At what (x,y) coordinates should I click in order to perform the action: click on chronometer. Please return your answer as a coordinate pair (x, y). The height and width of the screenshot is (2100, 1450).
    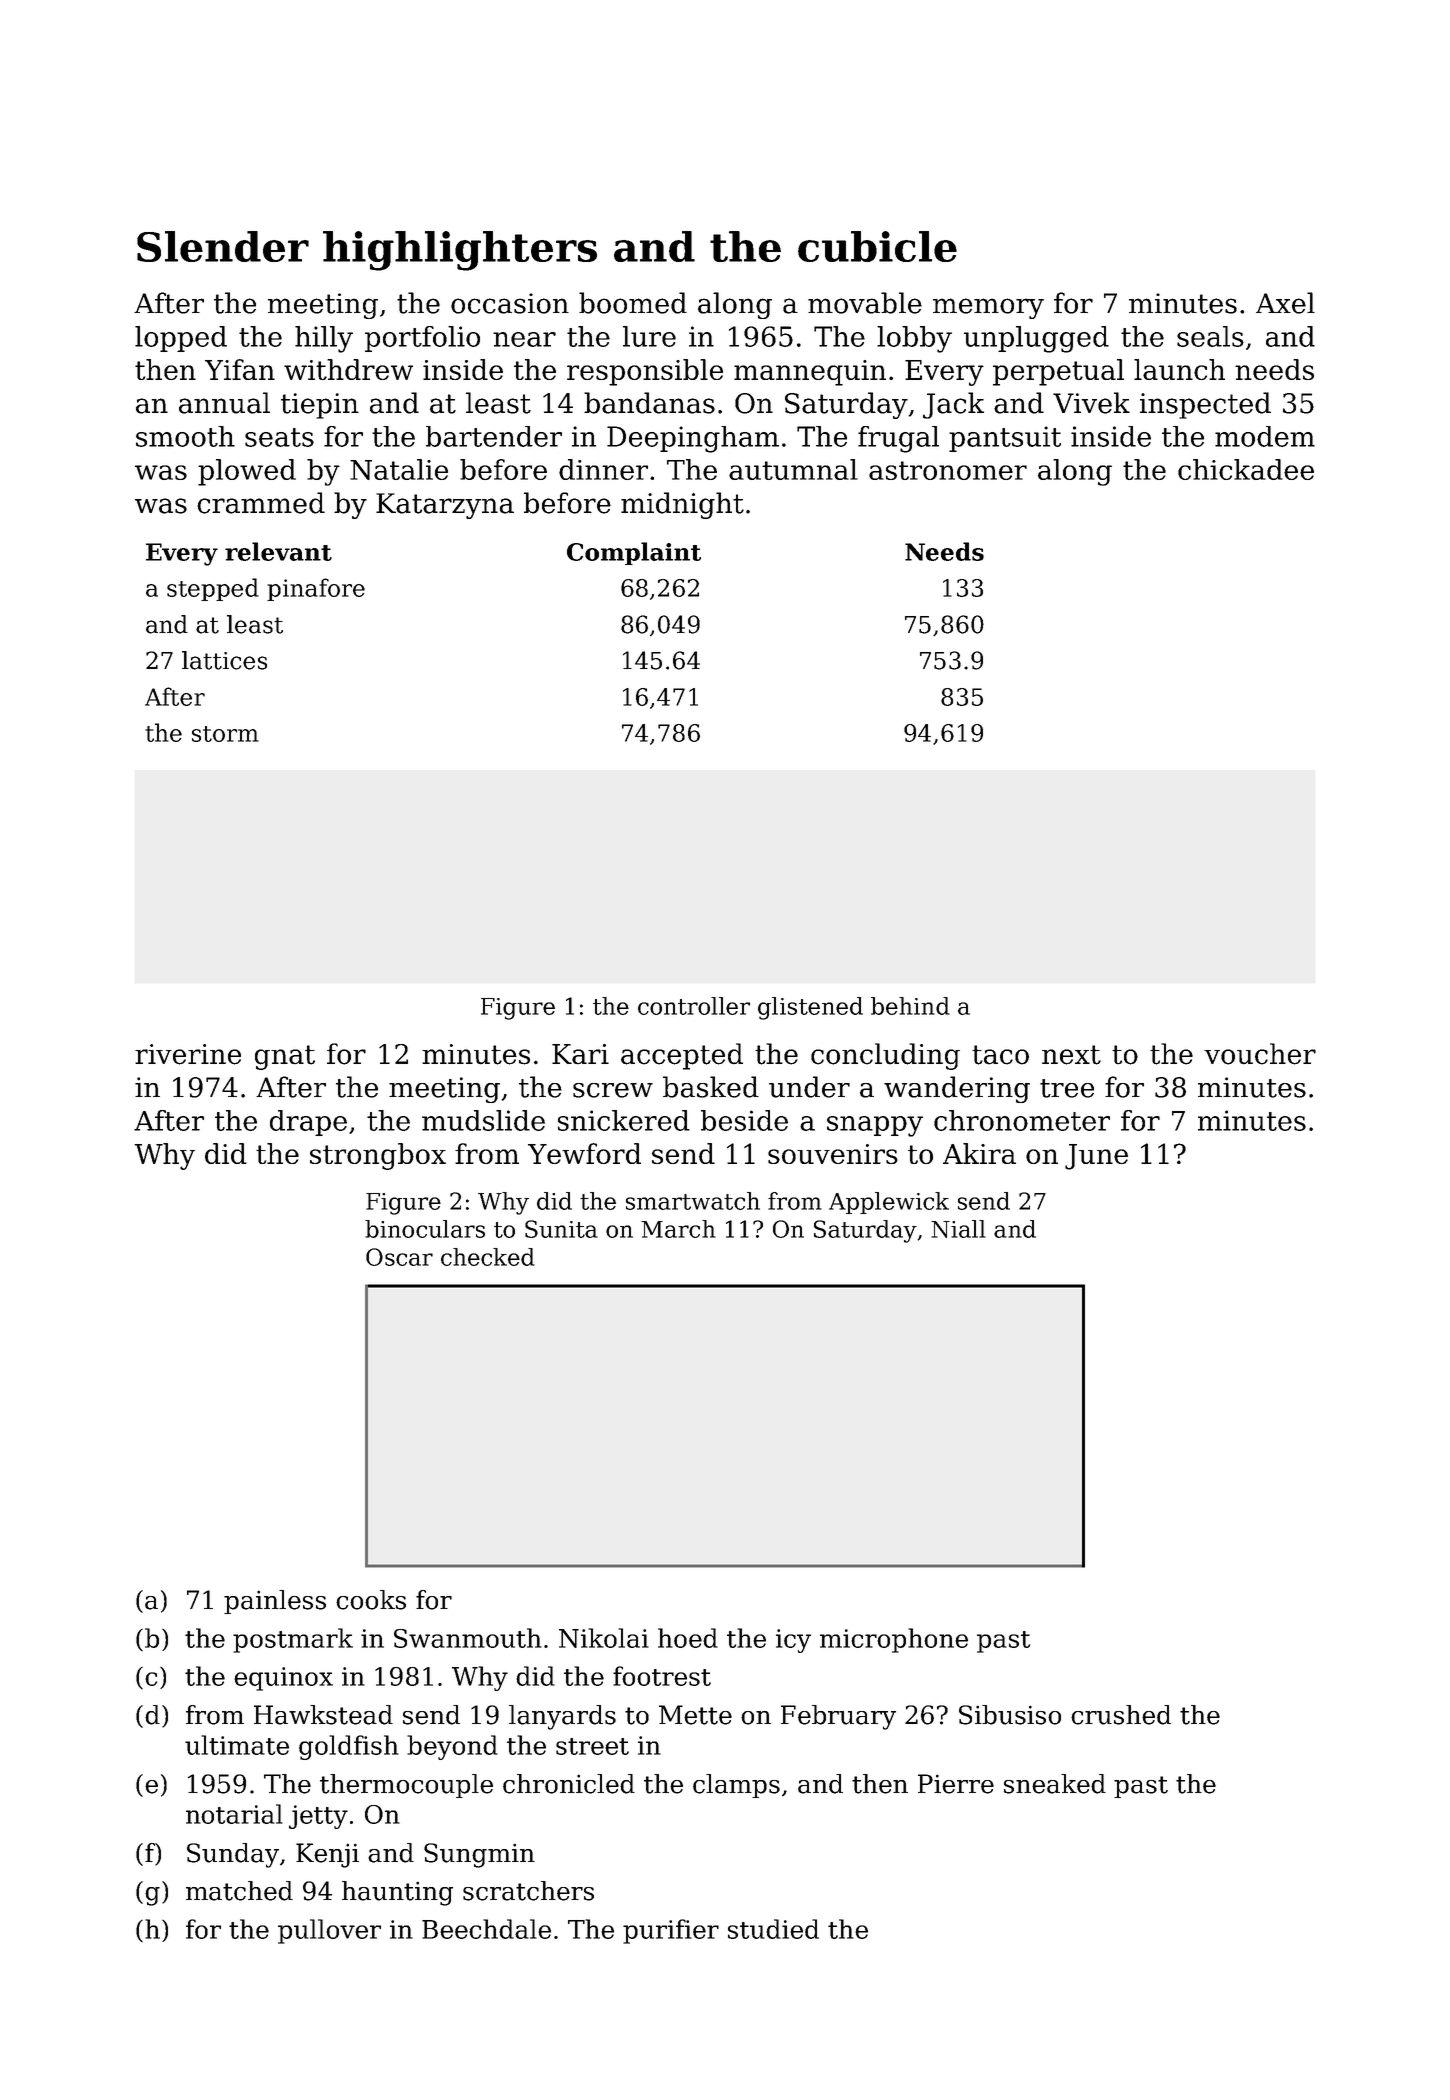
    Looking at the image, I should click on (1022, 1120).
